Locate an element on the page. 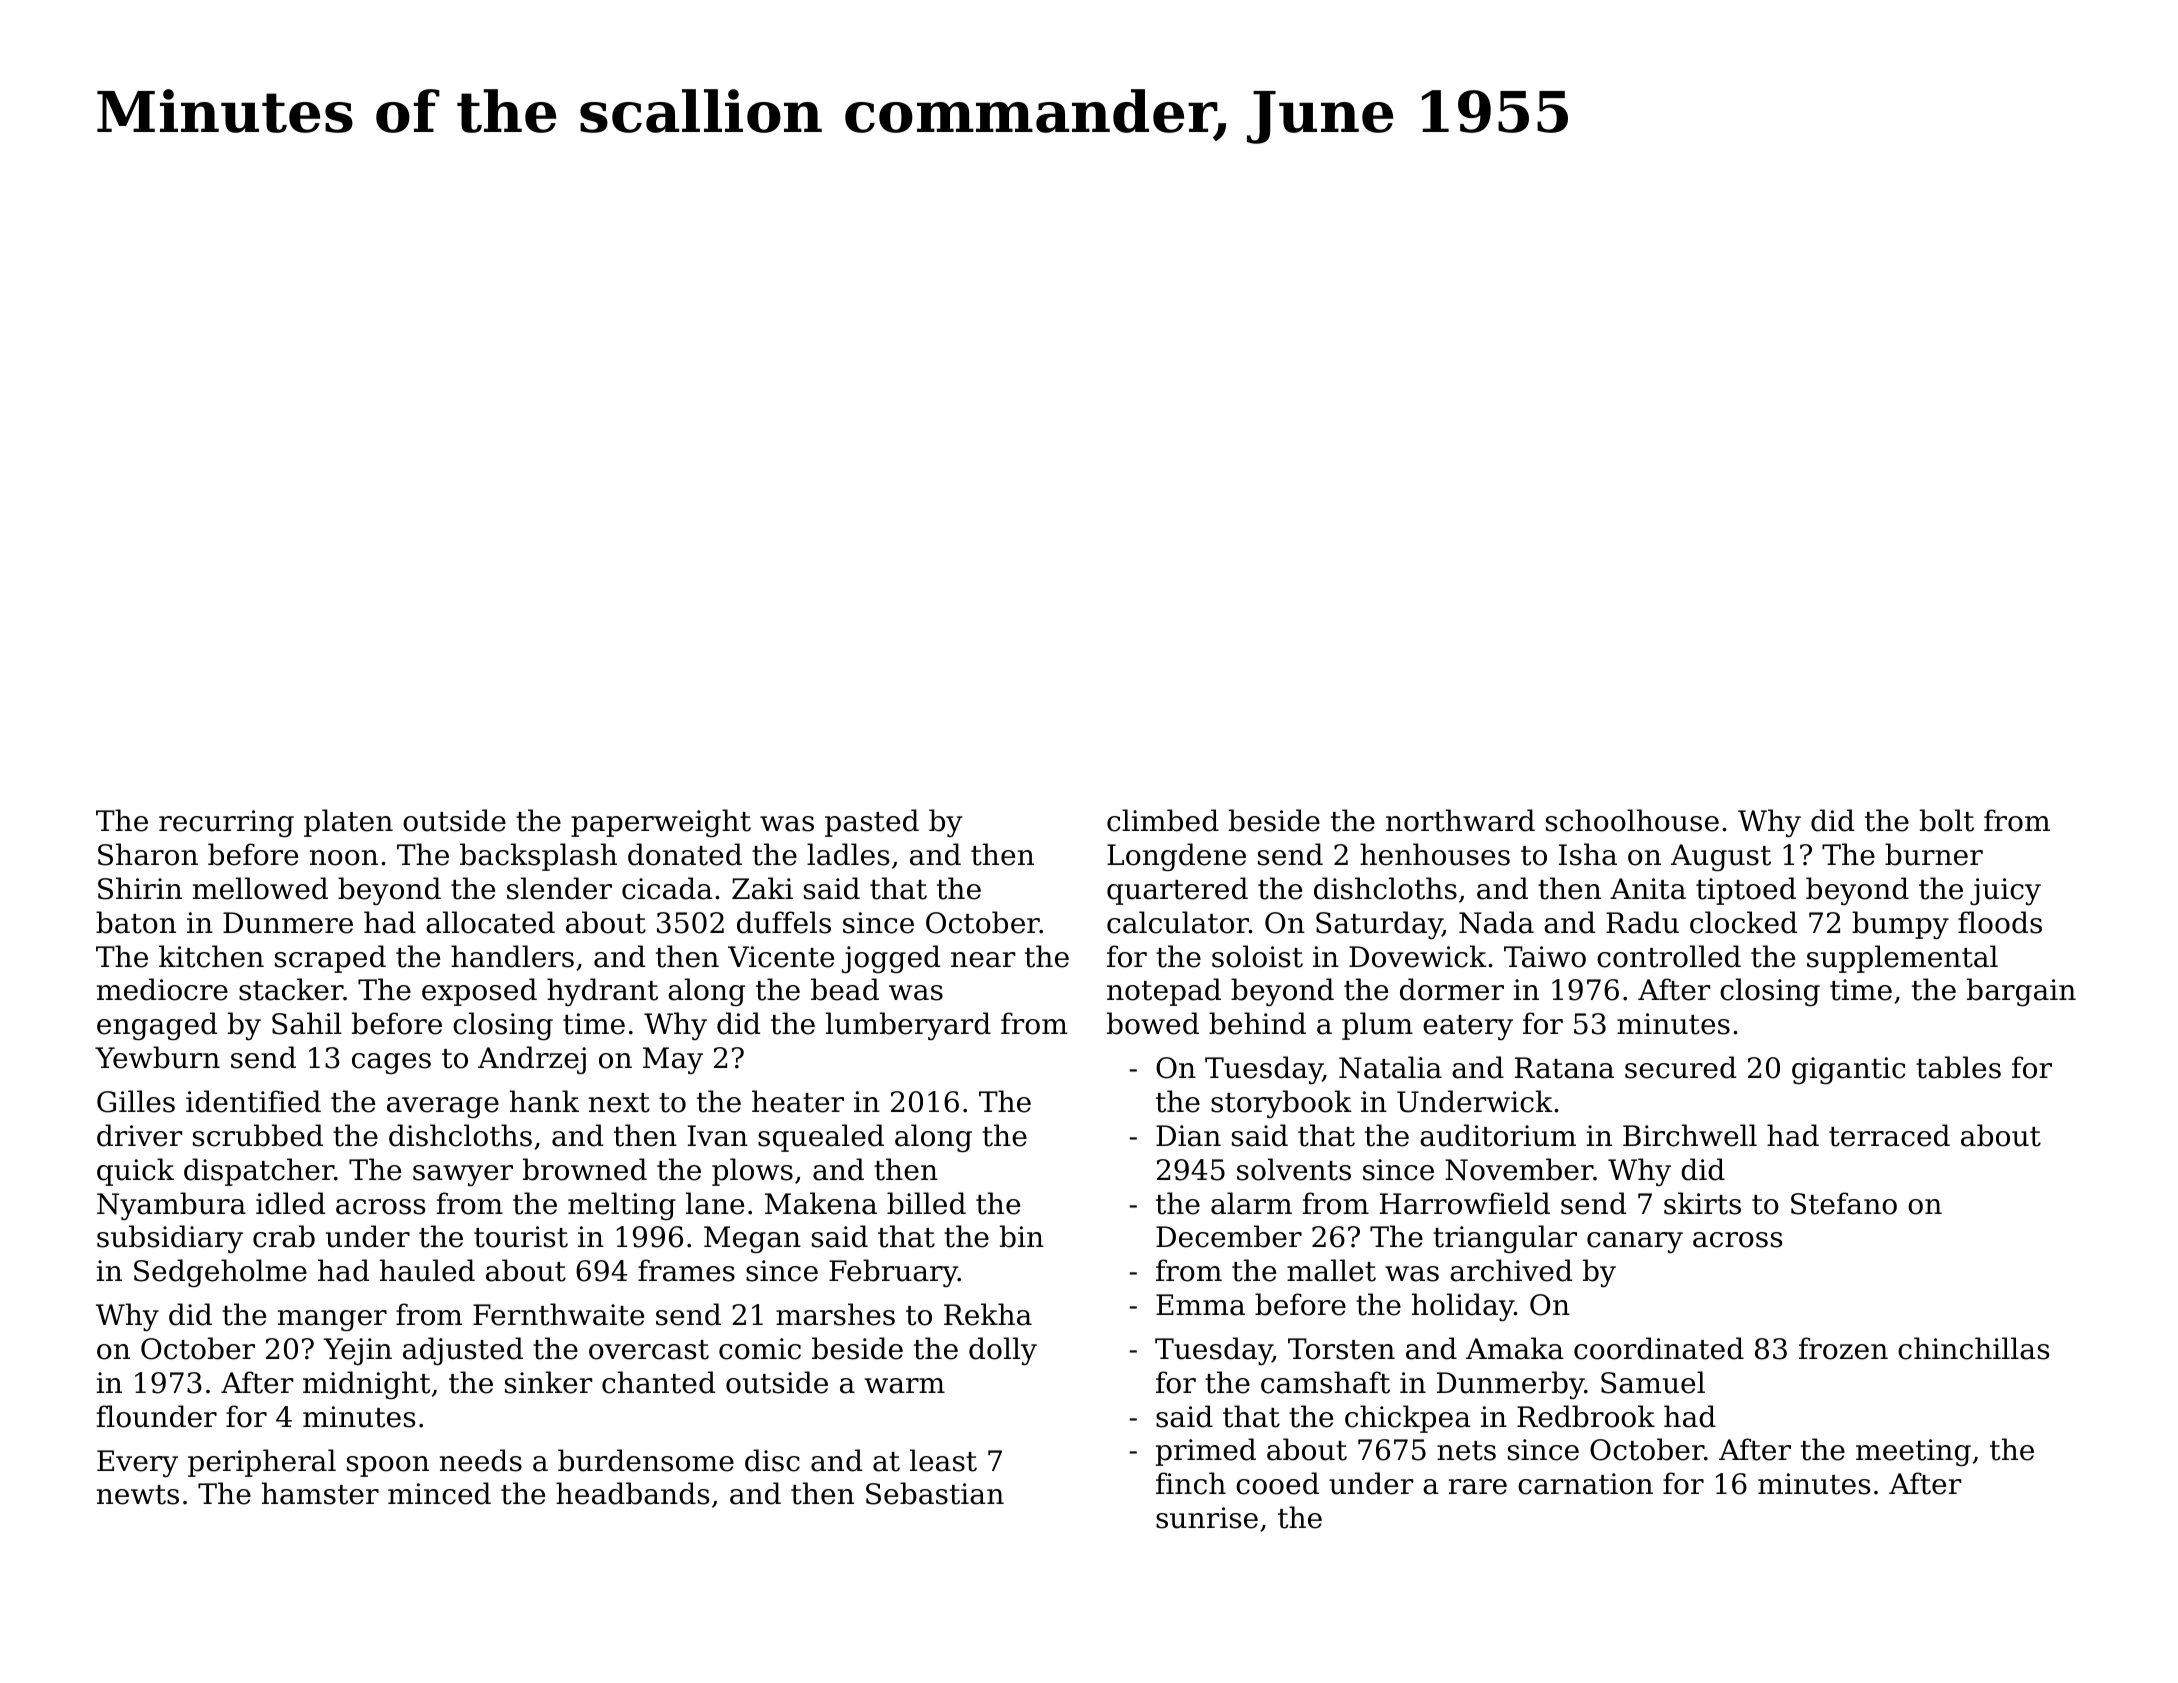  Stefano is located at coordinates (1844, 1203).
